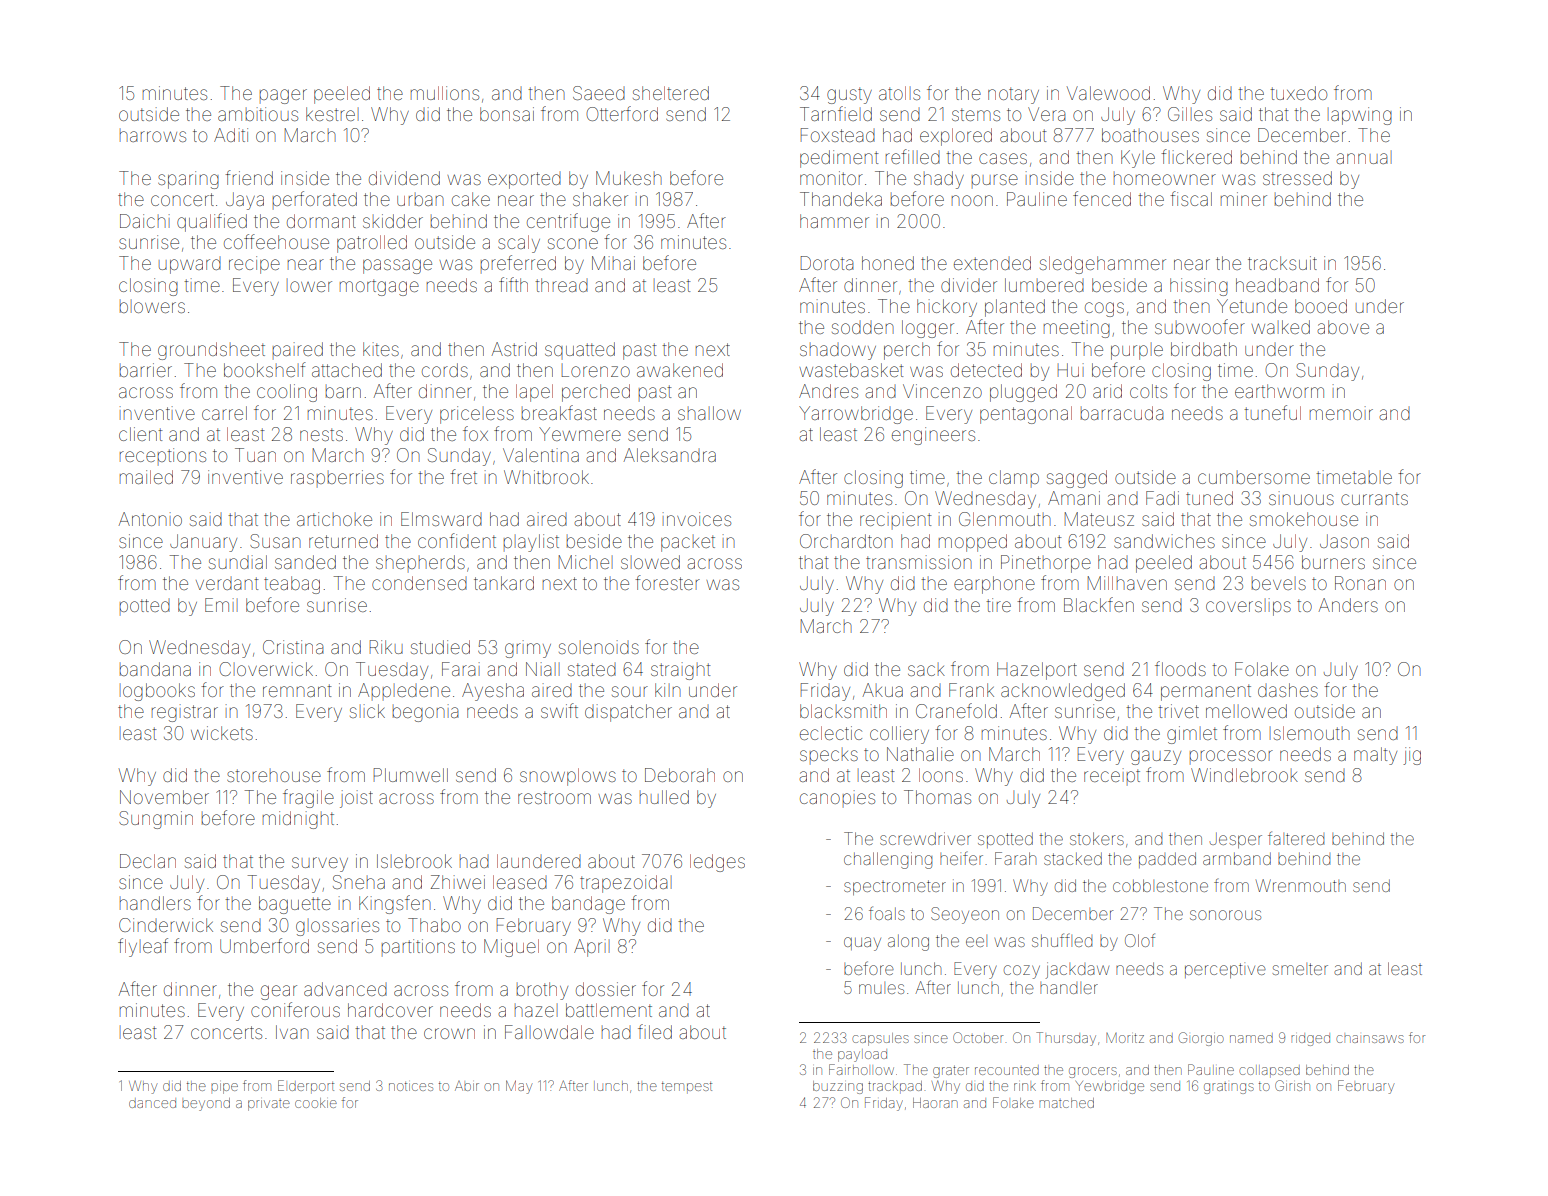 Image resolution: width=1548 pixels, height=1196 pixels. I want to click on capsules, so click(880, 1039).
